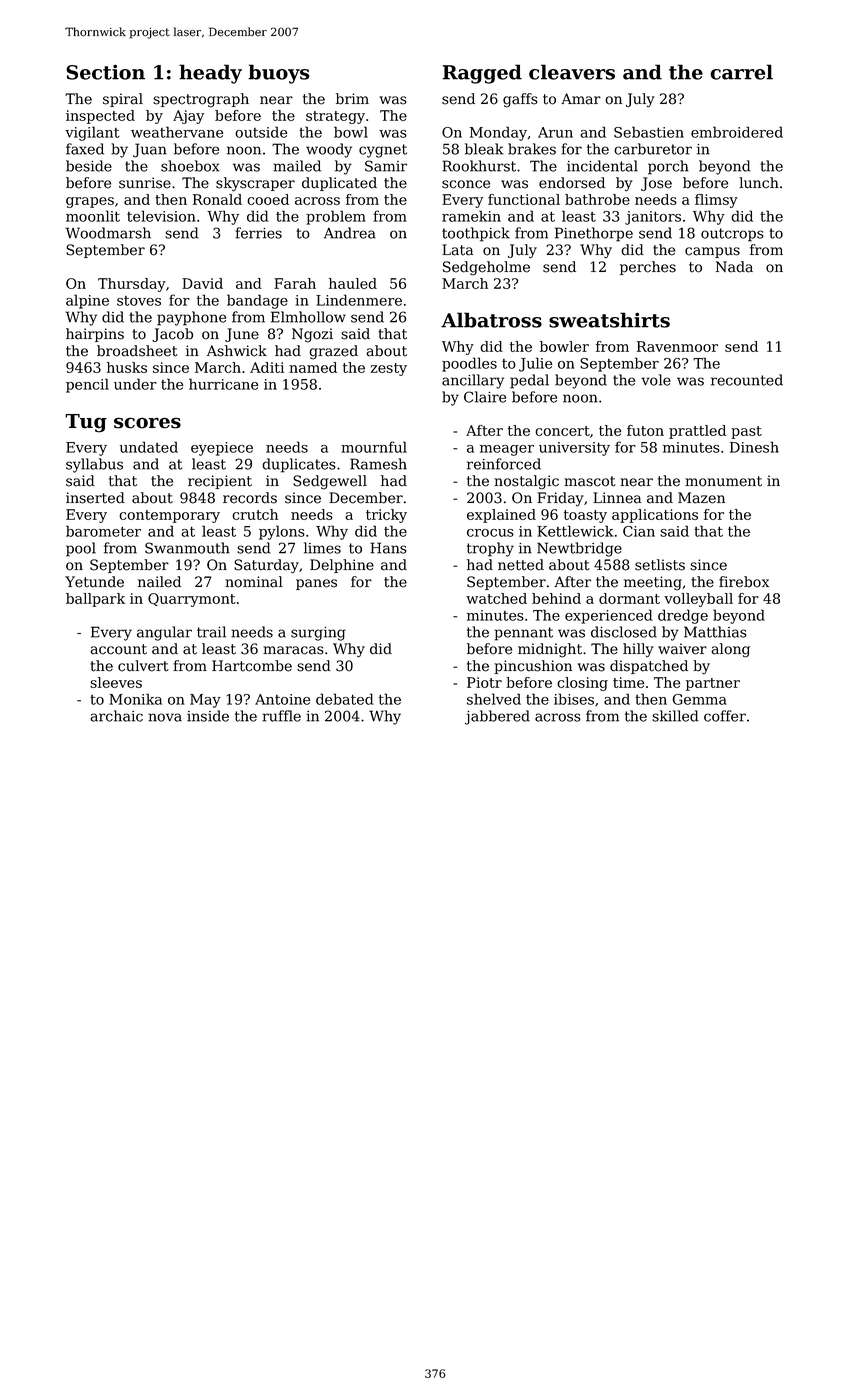 Image resolution: width=849 pixels, height=1400 pixels. I want to click on Ragged, so click(482, 74).
